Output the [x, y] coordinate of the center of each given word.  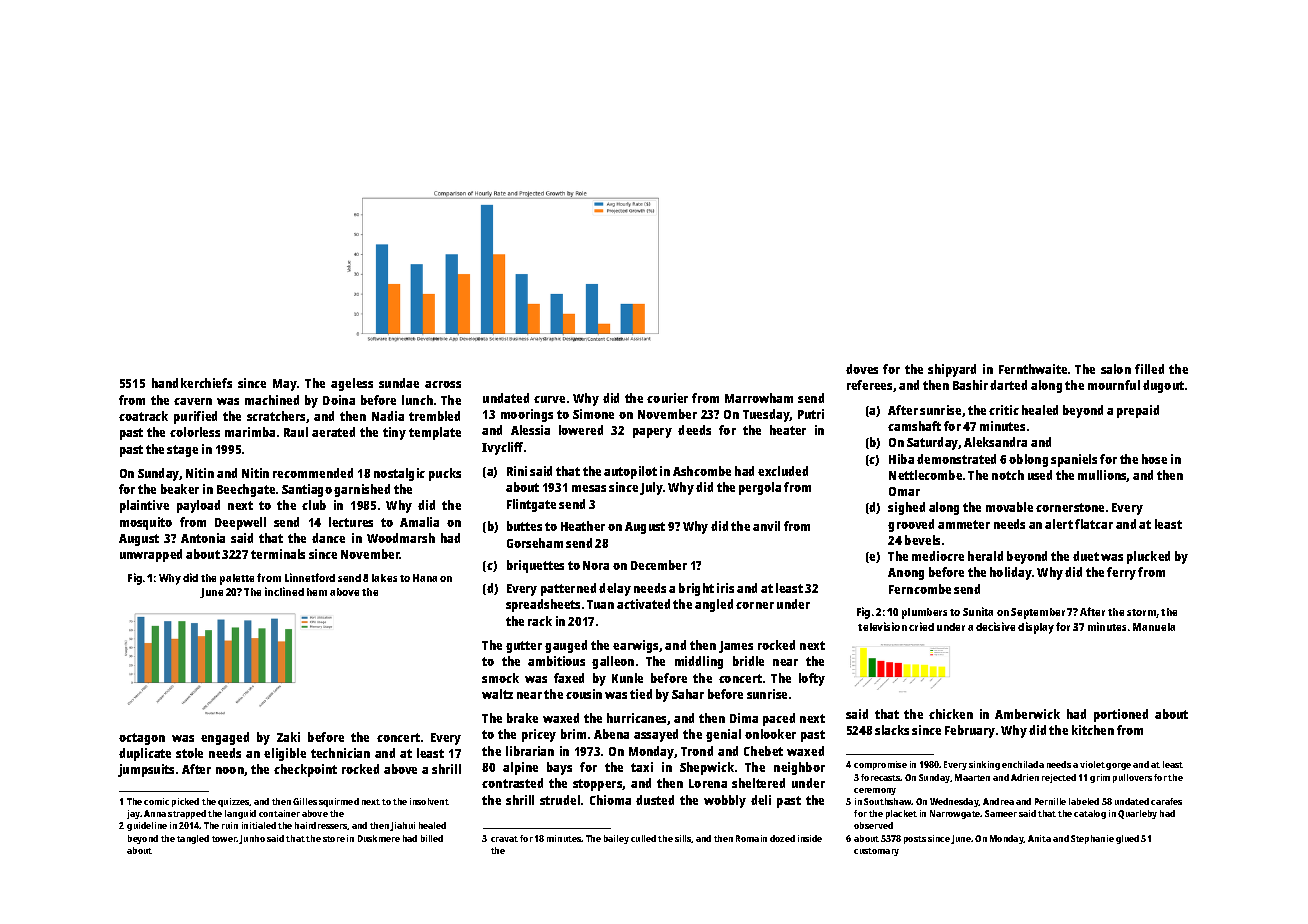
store [334, 839]
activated [643, 604]
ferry [1121, 573]
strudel [560, 800]
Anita [1039, 838]
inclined [284, 591]
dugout [1163, 386]
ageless [352, 384]
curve [549, 399]
